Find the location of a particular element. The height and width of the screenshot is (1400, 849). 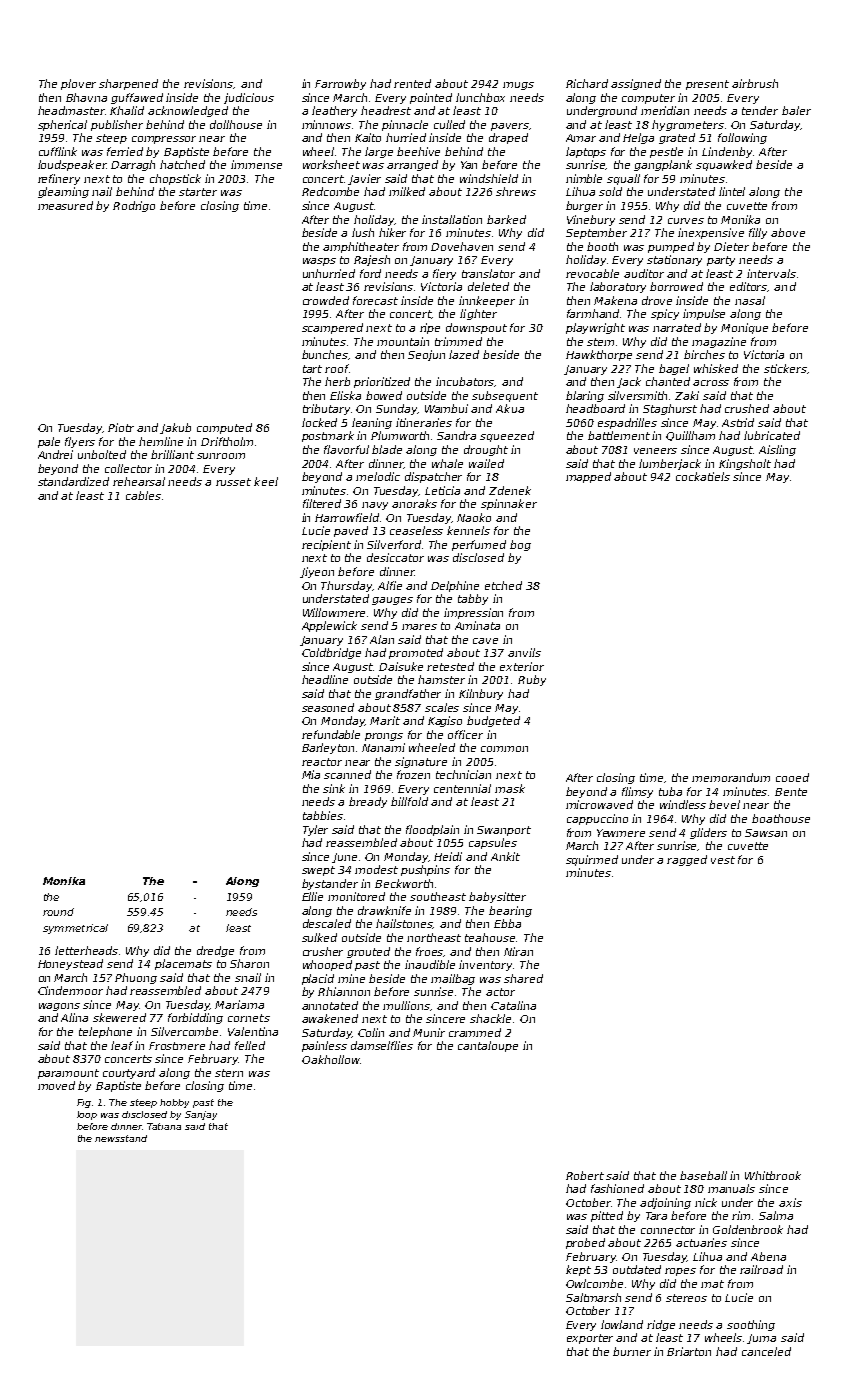

plover is located at coordinates (78, 84).
